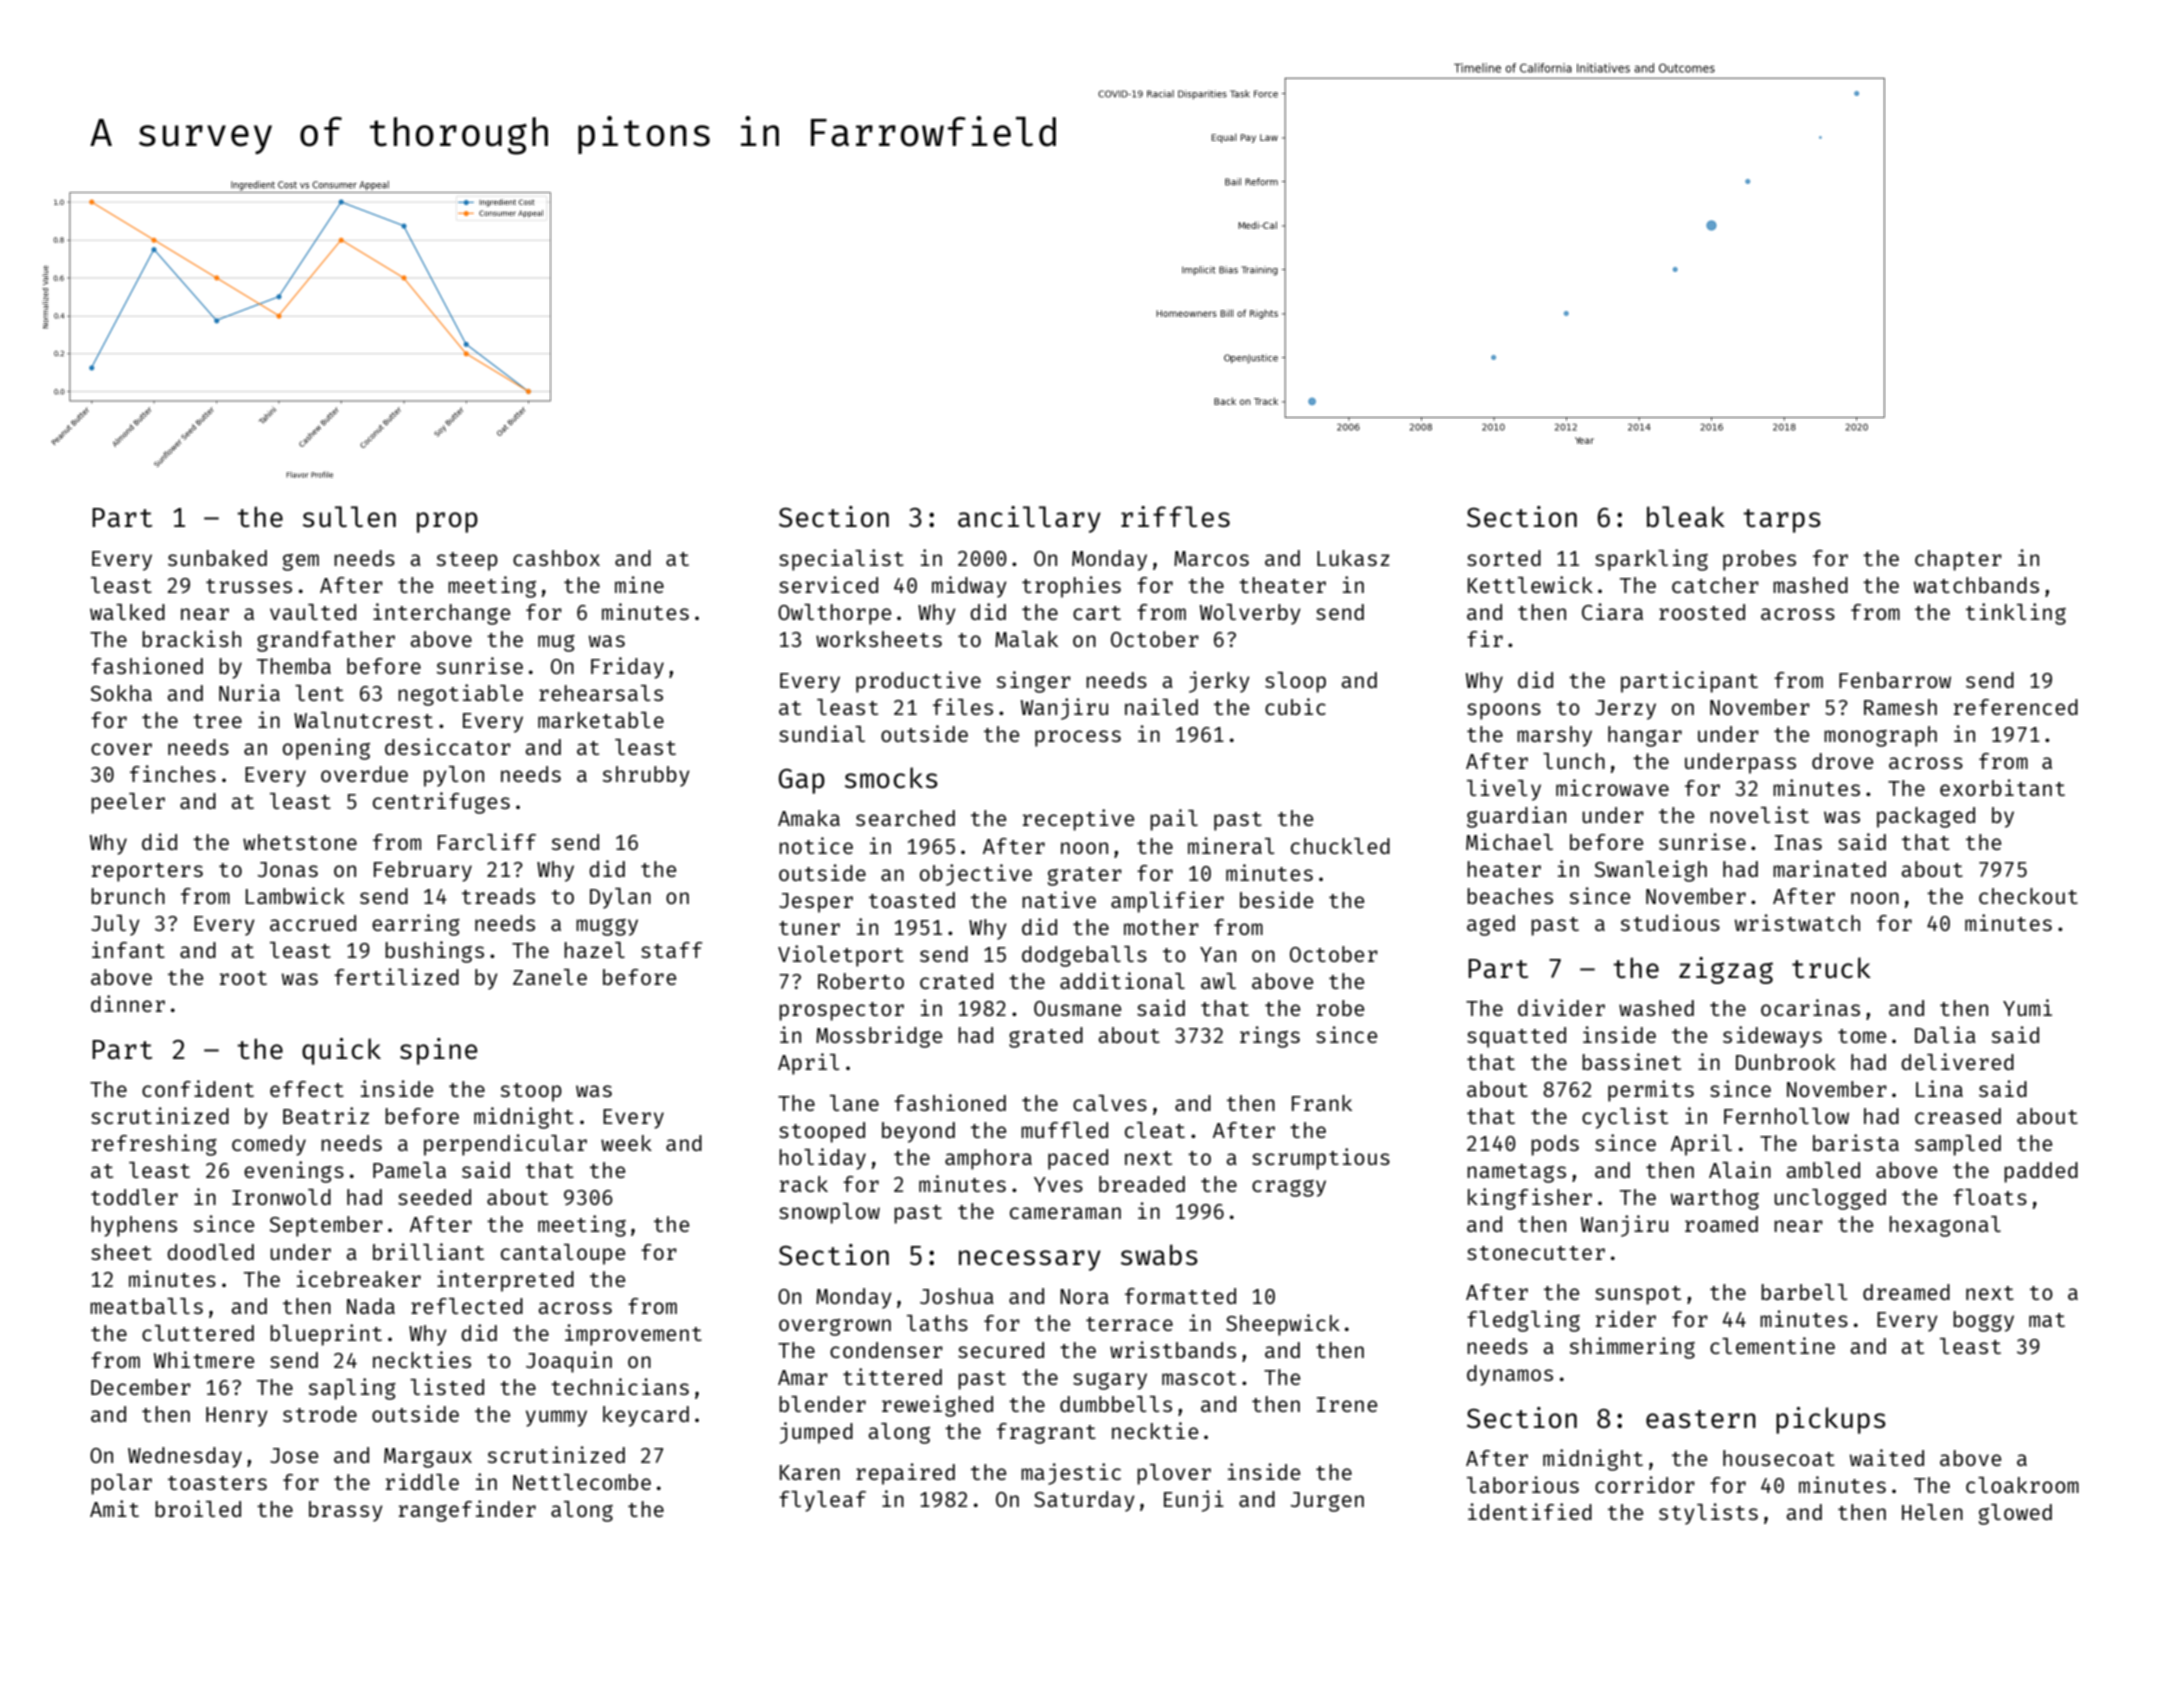 This page has width=2178, height=1683. What do you see at coordinates (1167, 902) in the page?
I see `amplifier` at bounding box center [1167, 902].
